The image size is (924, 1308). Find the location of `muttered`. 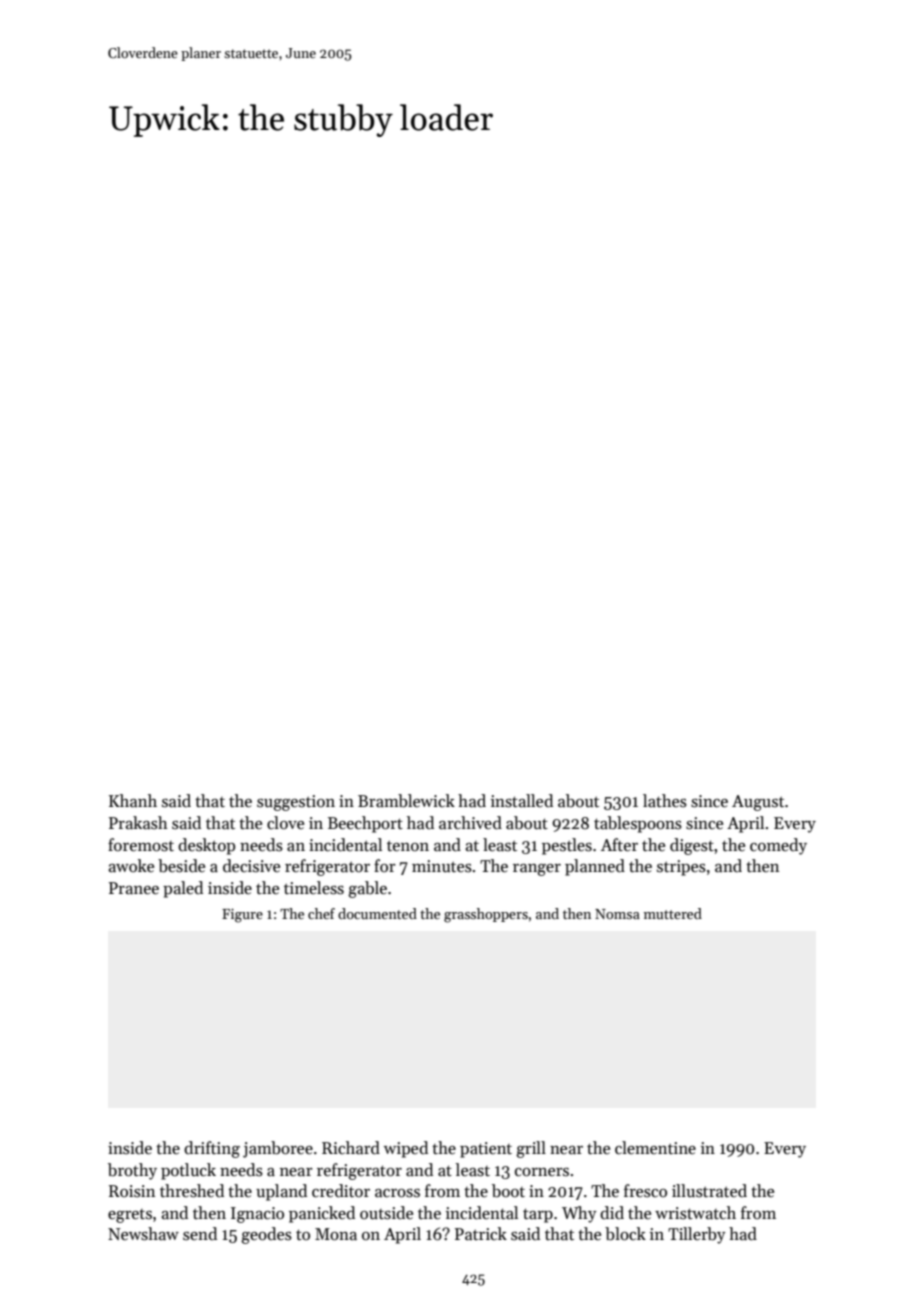

muttered is located at coordinates (673, 913).
